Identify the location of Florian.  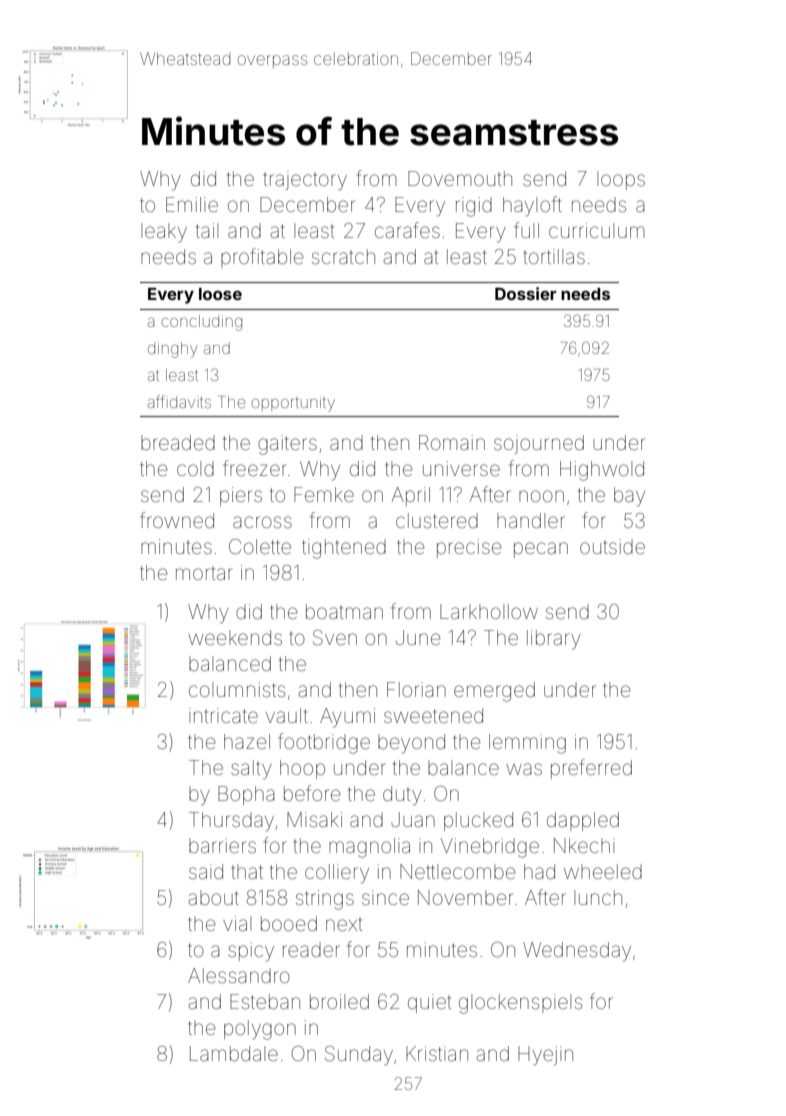
(416, 689).
